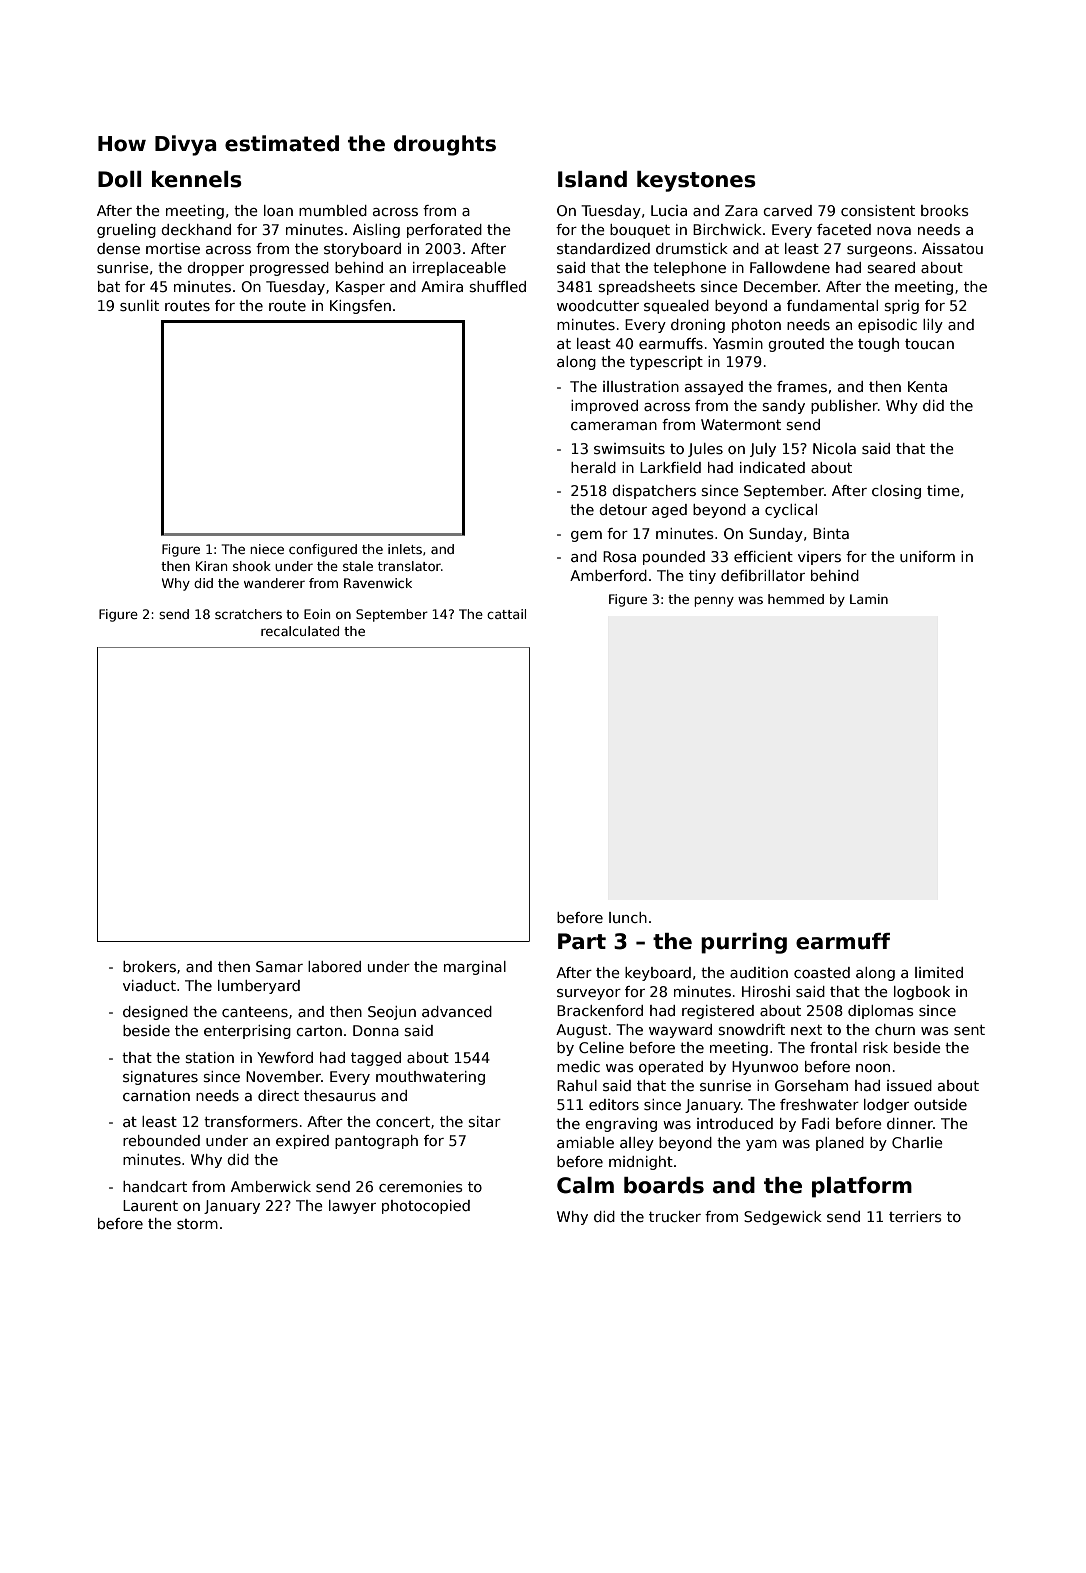 The image size is (1086, 1573). I want to click on niece, so click(267, 549).
